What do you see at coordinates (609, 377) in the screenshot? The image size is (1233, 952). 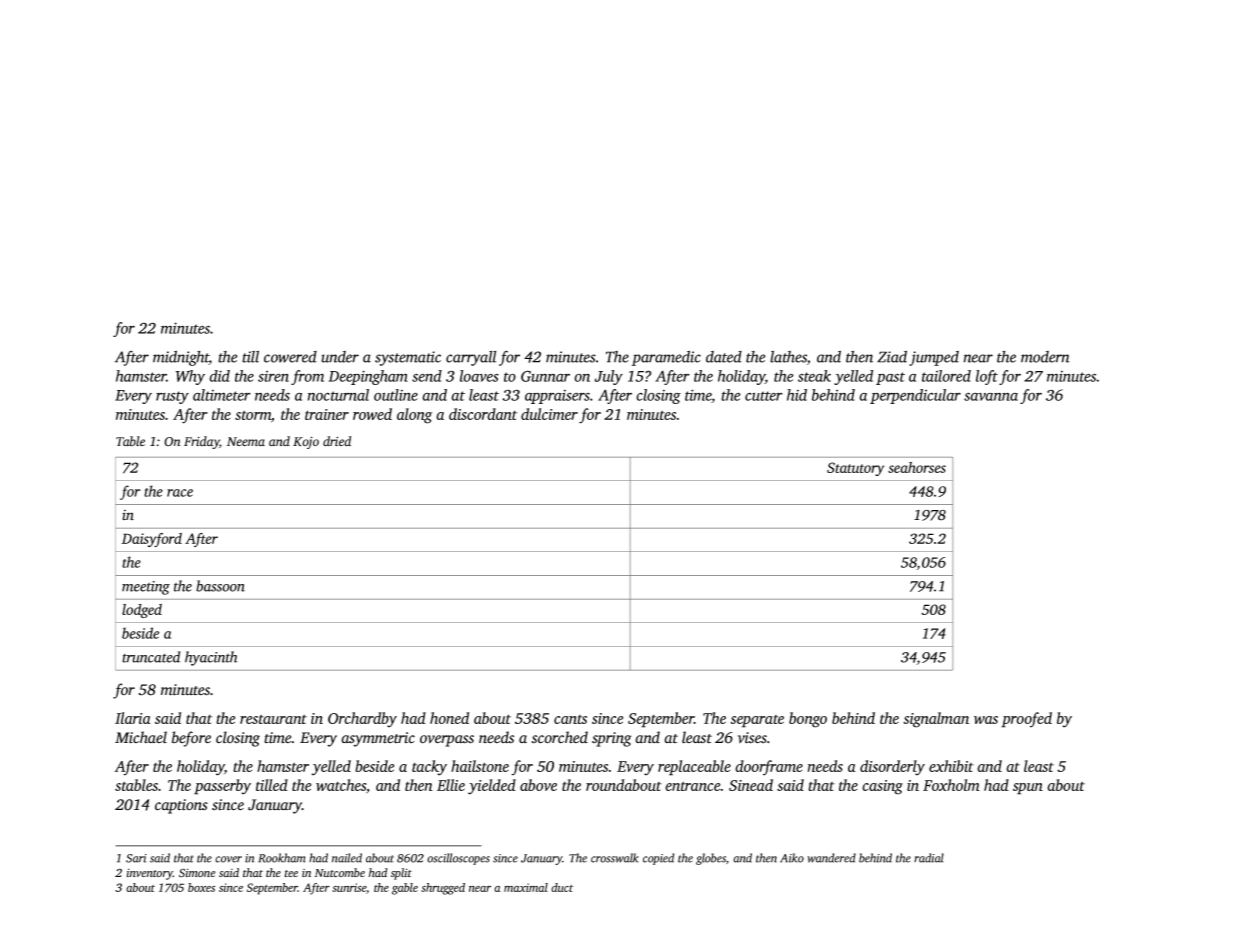 I see `July` at bounding box center [609, 377].
